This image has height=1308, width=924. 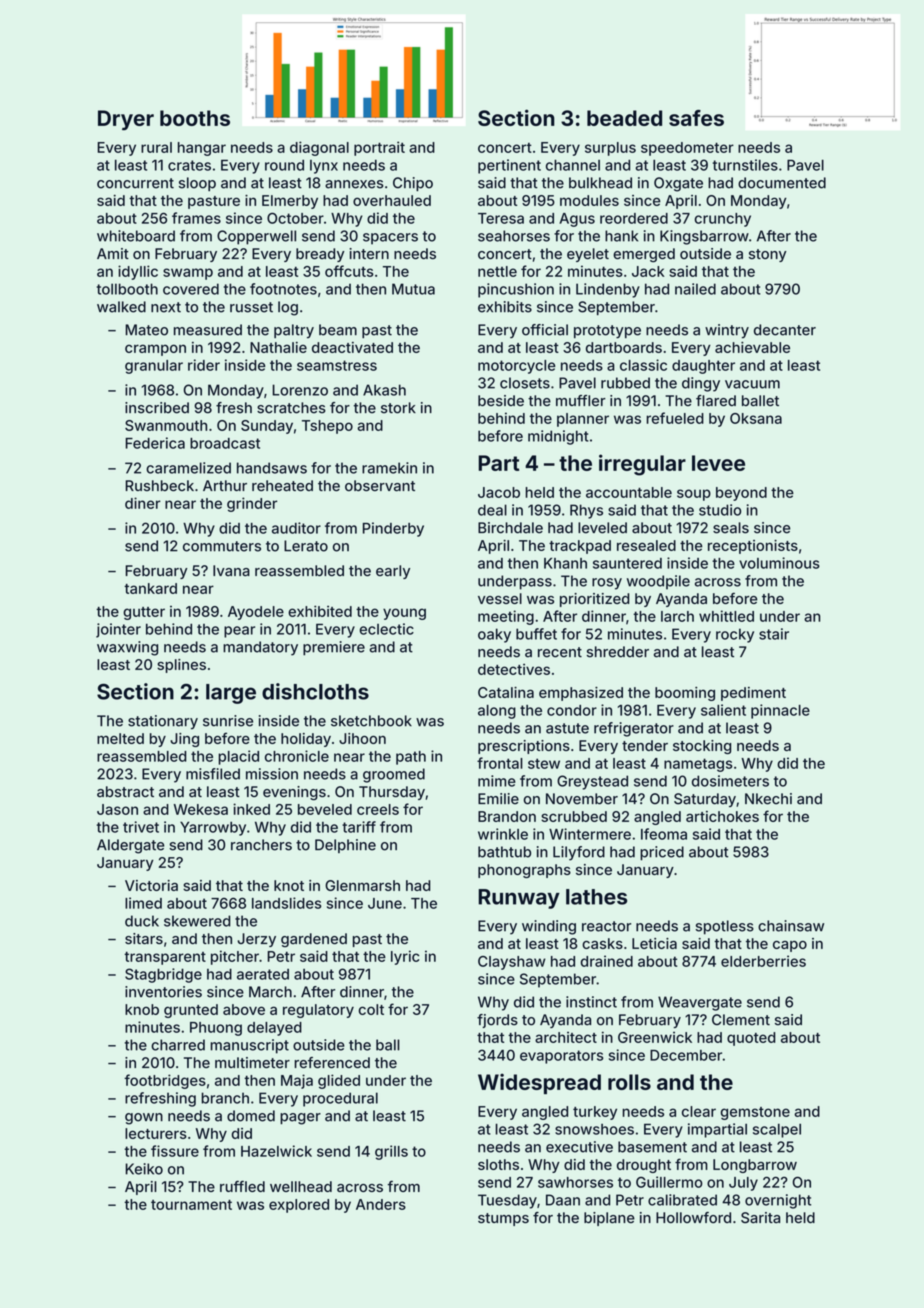 What do you see at coordinates (178, 1045) in the image?
I see `charred` at bounding box center [178, 1045].
